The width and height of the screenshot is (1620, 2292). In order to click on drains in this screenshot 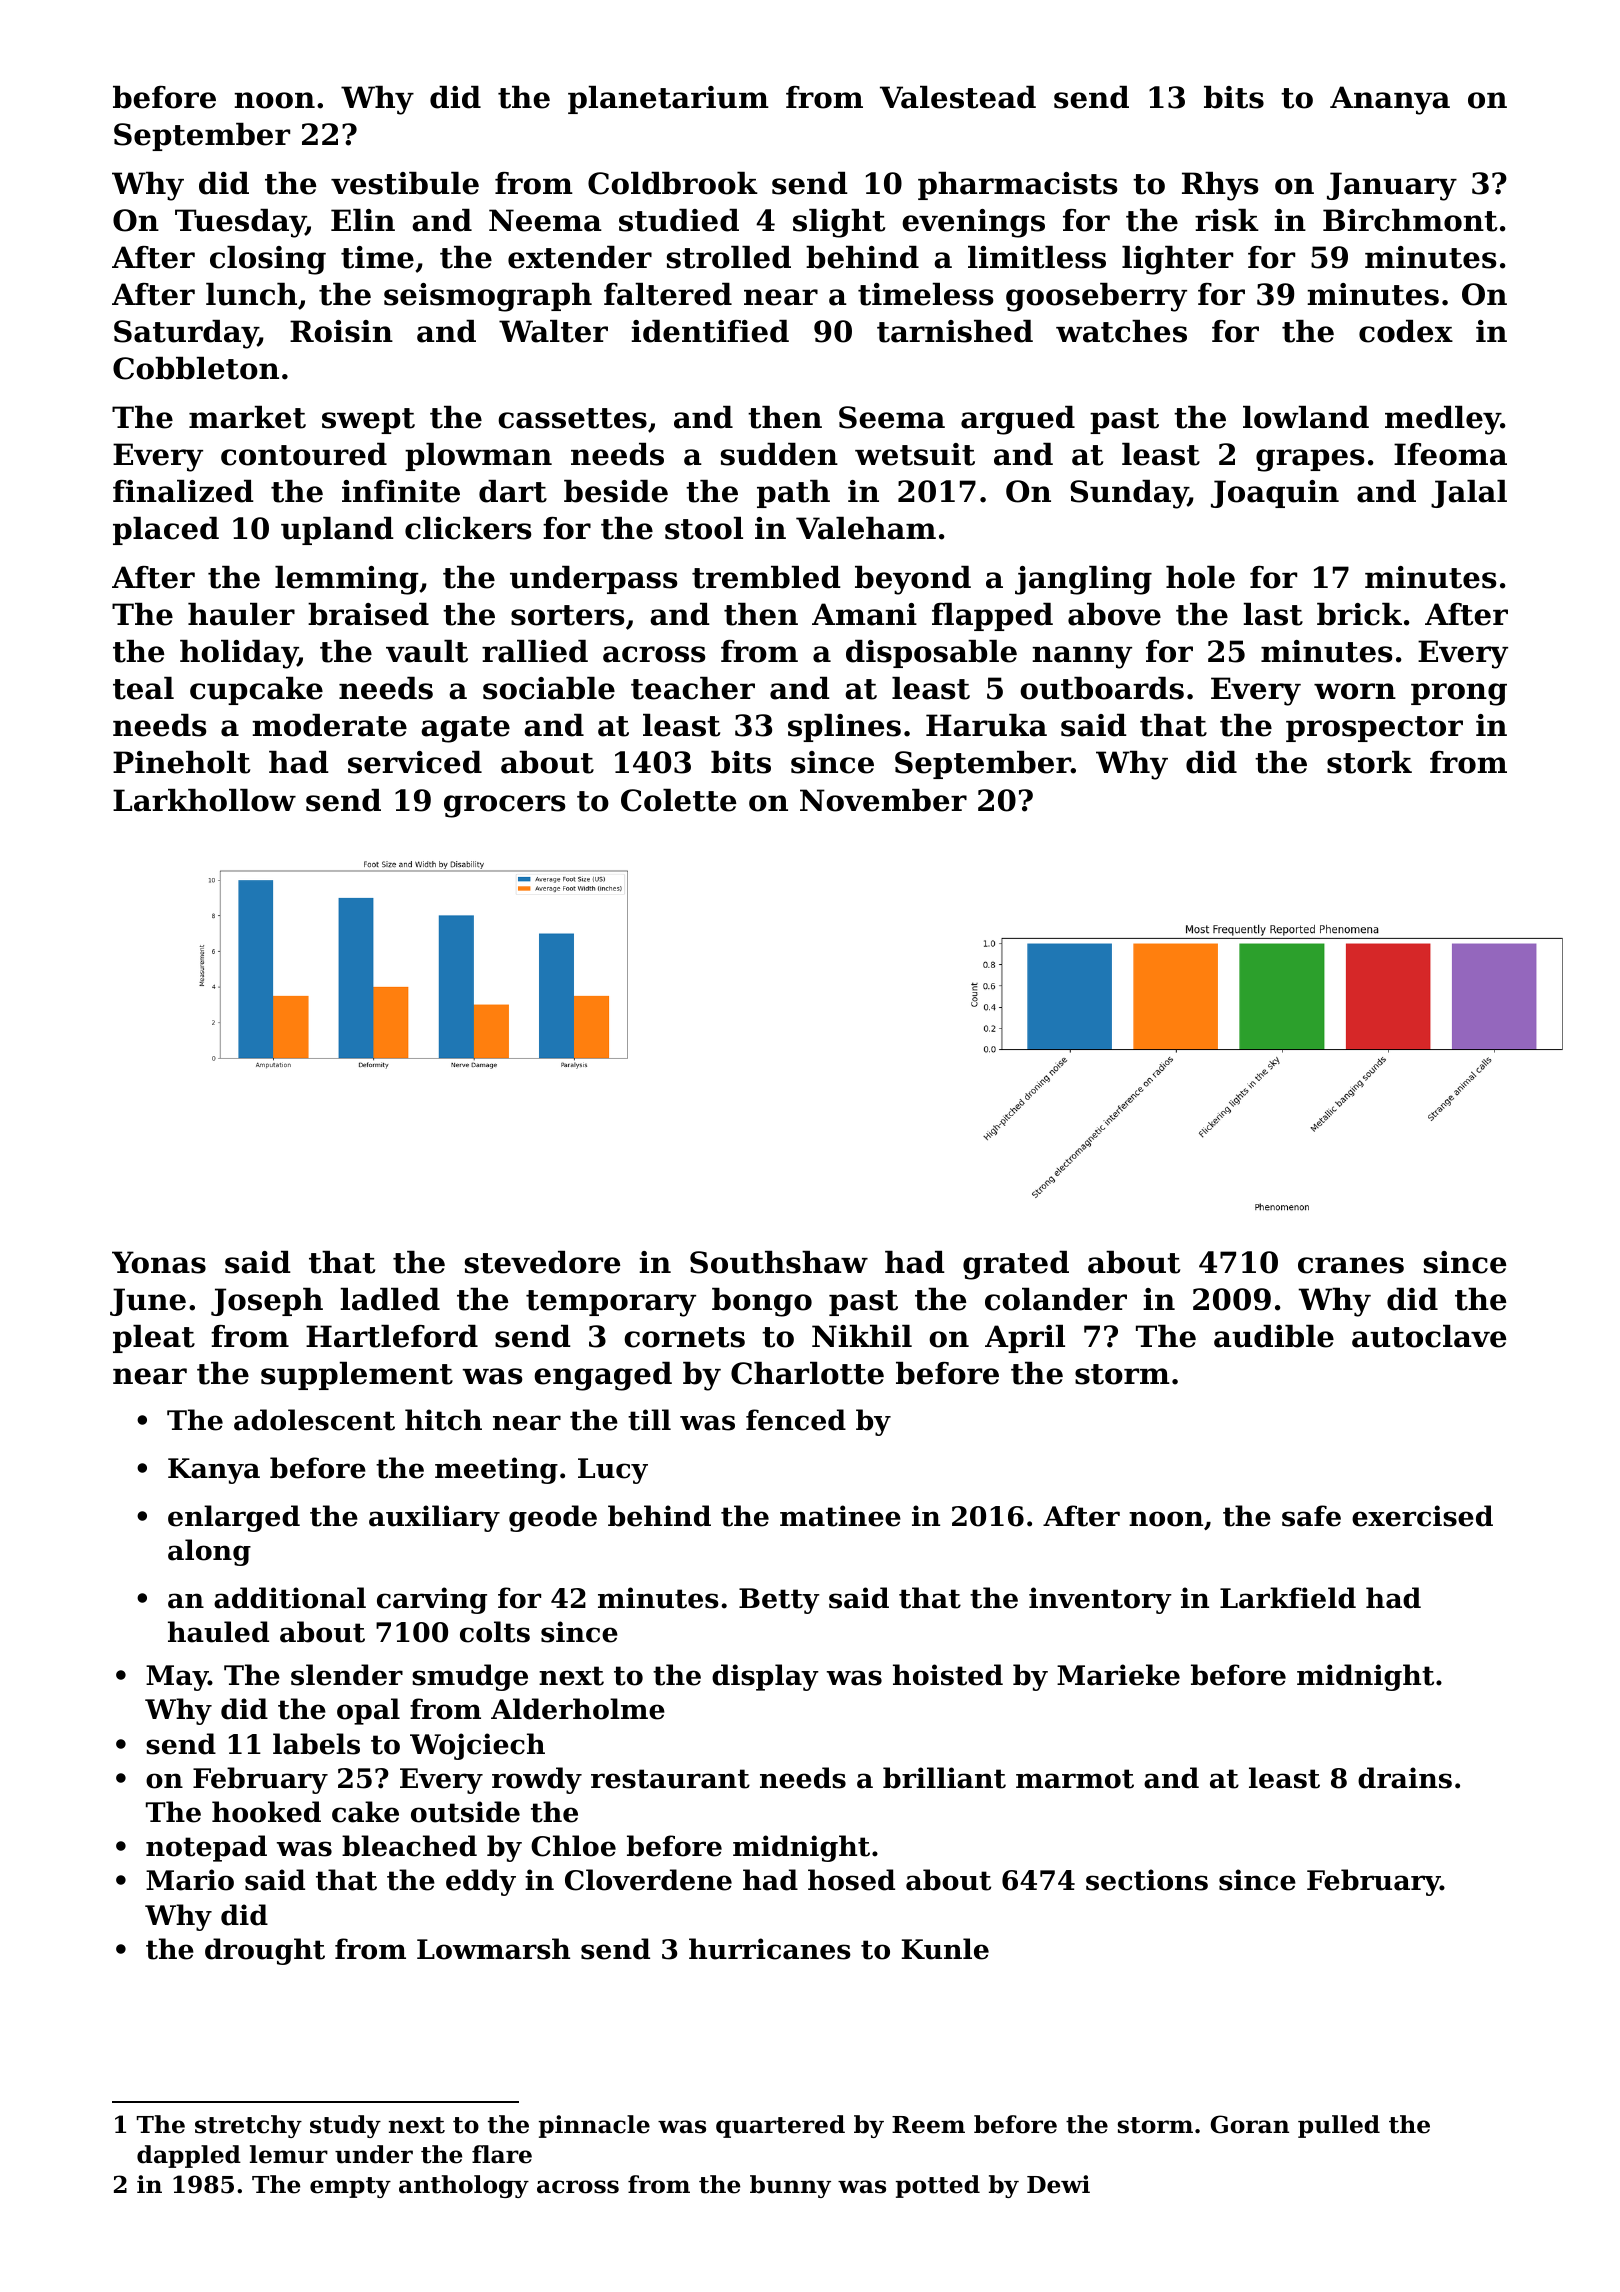, I will do `click(1405, 1778)`.
